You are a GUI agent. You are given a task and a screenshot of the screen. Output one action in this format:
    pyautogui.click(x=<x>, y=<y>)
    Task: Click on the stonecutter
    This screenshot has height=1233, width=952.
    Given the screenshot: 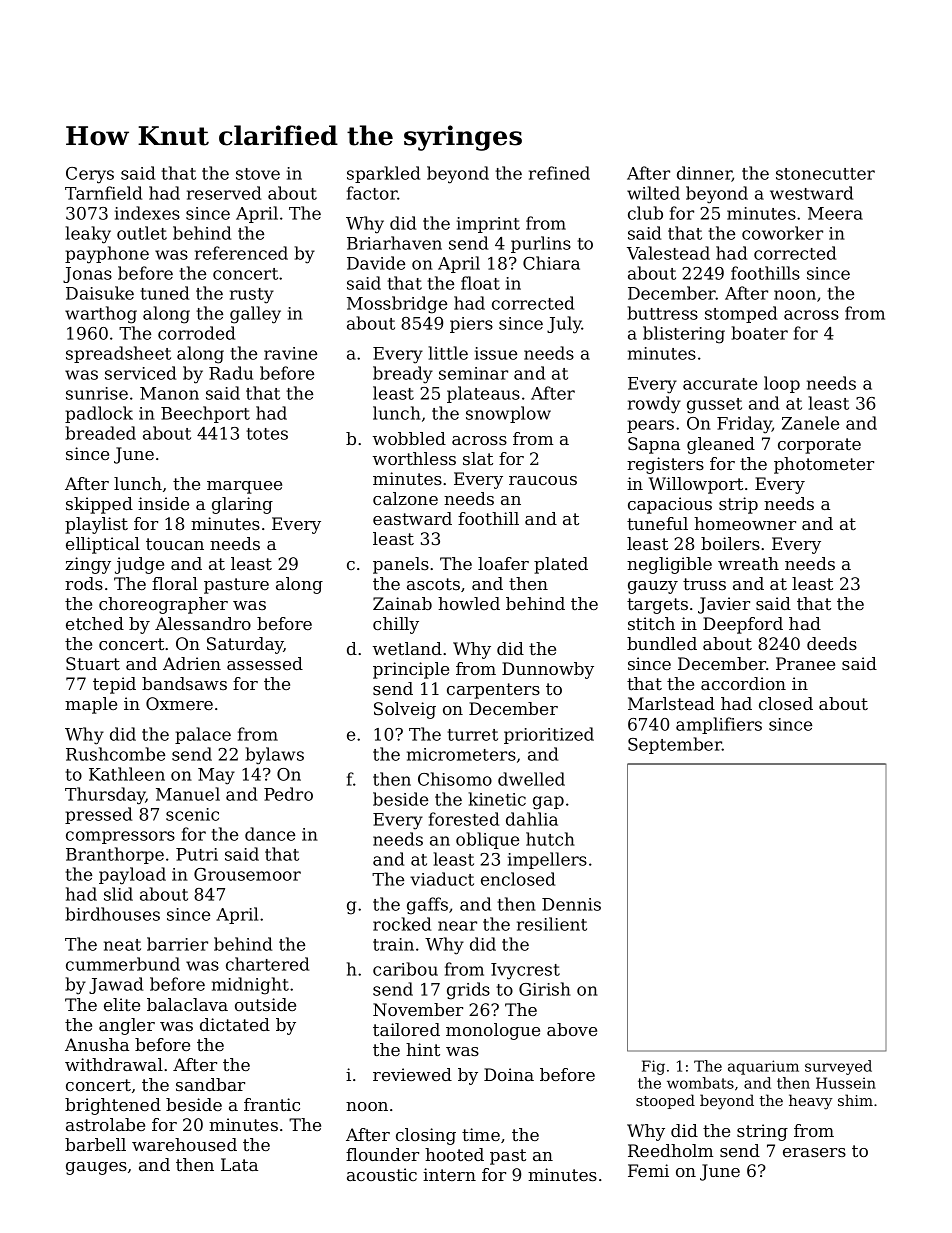 What is the action you would take?
    pyautogui.click(x=825, y=174)
